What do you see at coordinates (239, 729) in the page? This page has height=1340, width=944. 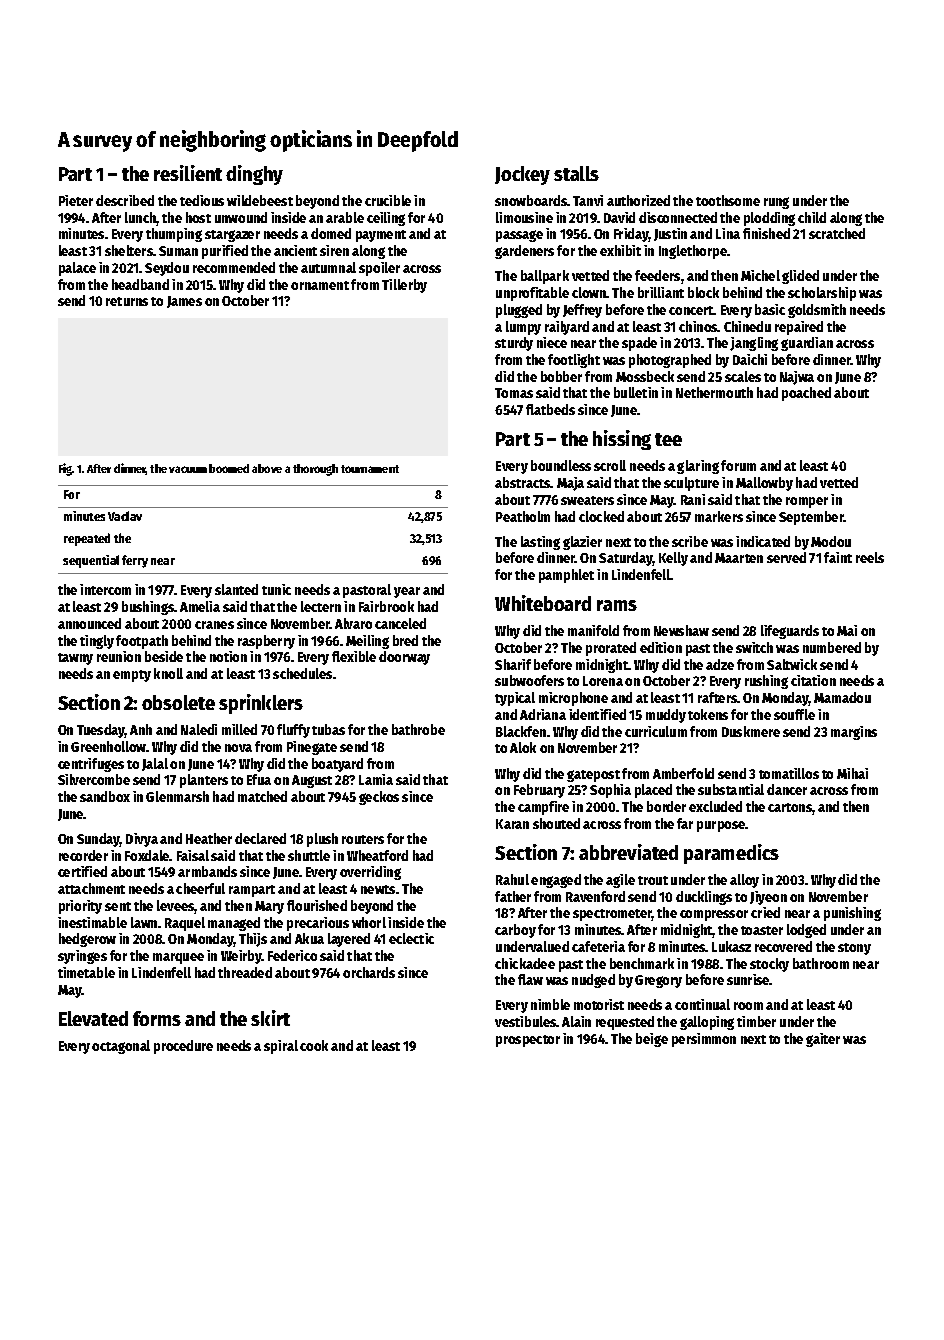 I see `milled` at bounding box center [239, 729].
